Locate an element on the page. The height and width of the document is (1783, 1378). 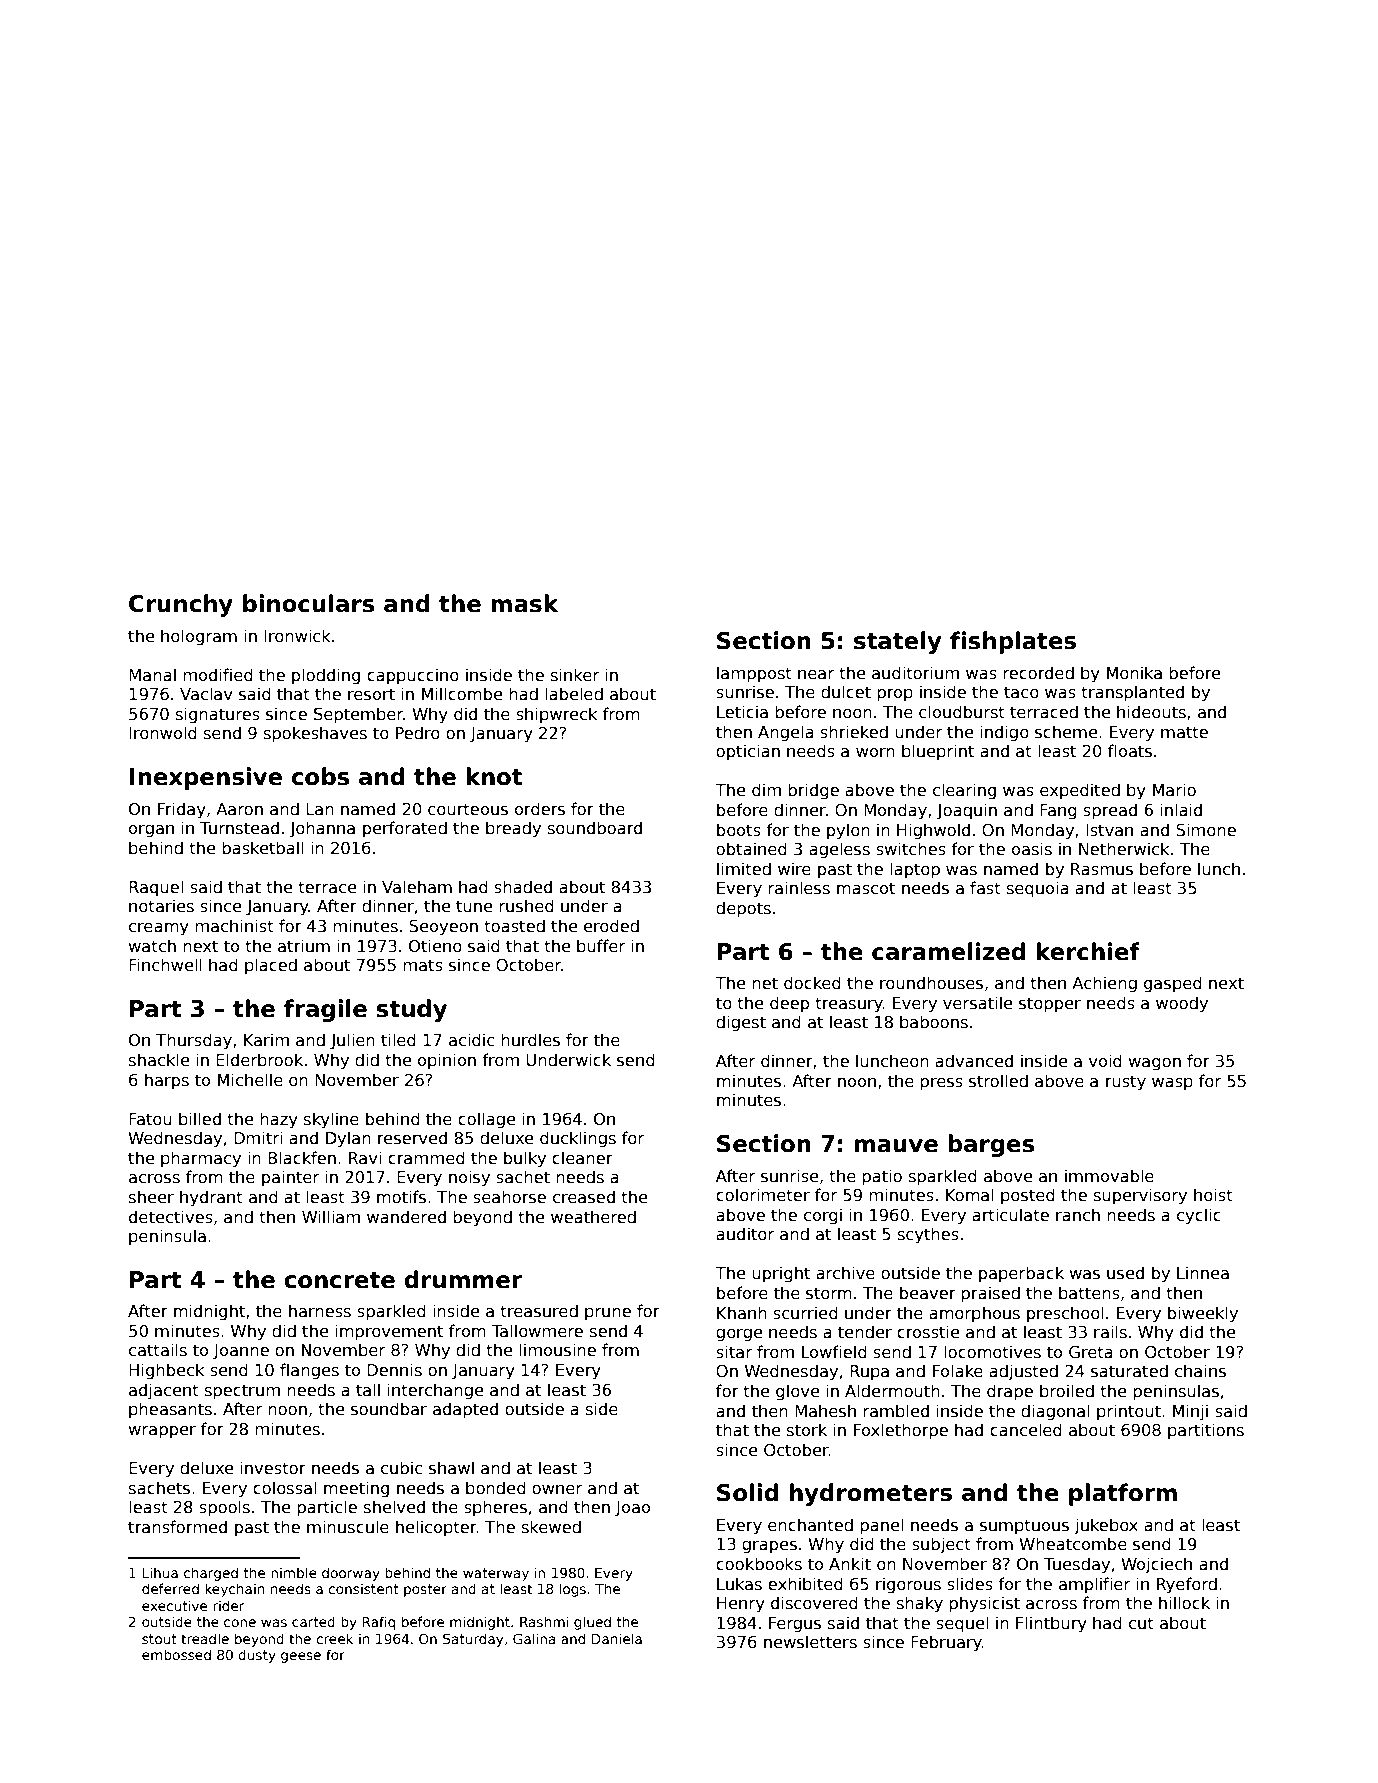
transformed is located at coordinates (177, 1527).
